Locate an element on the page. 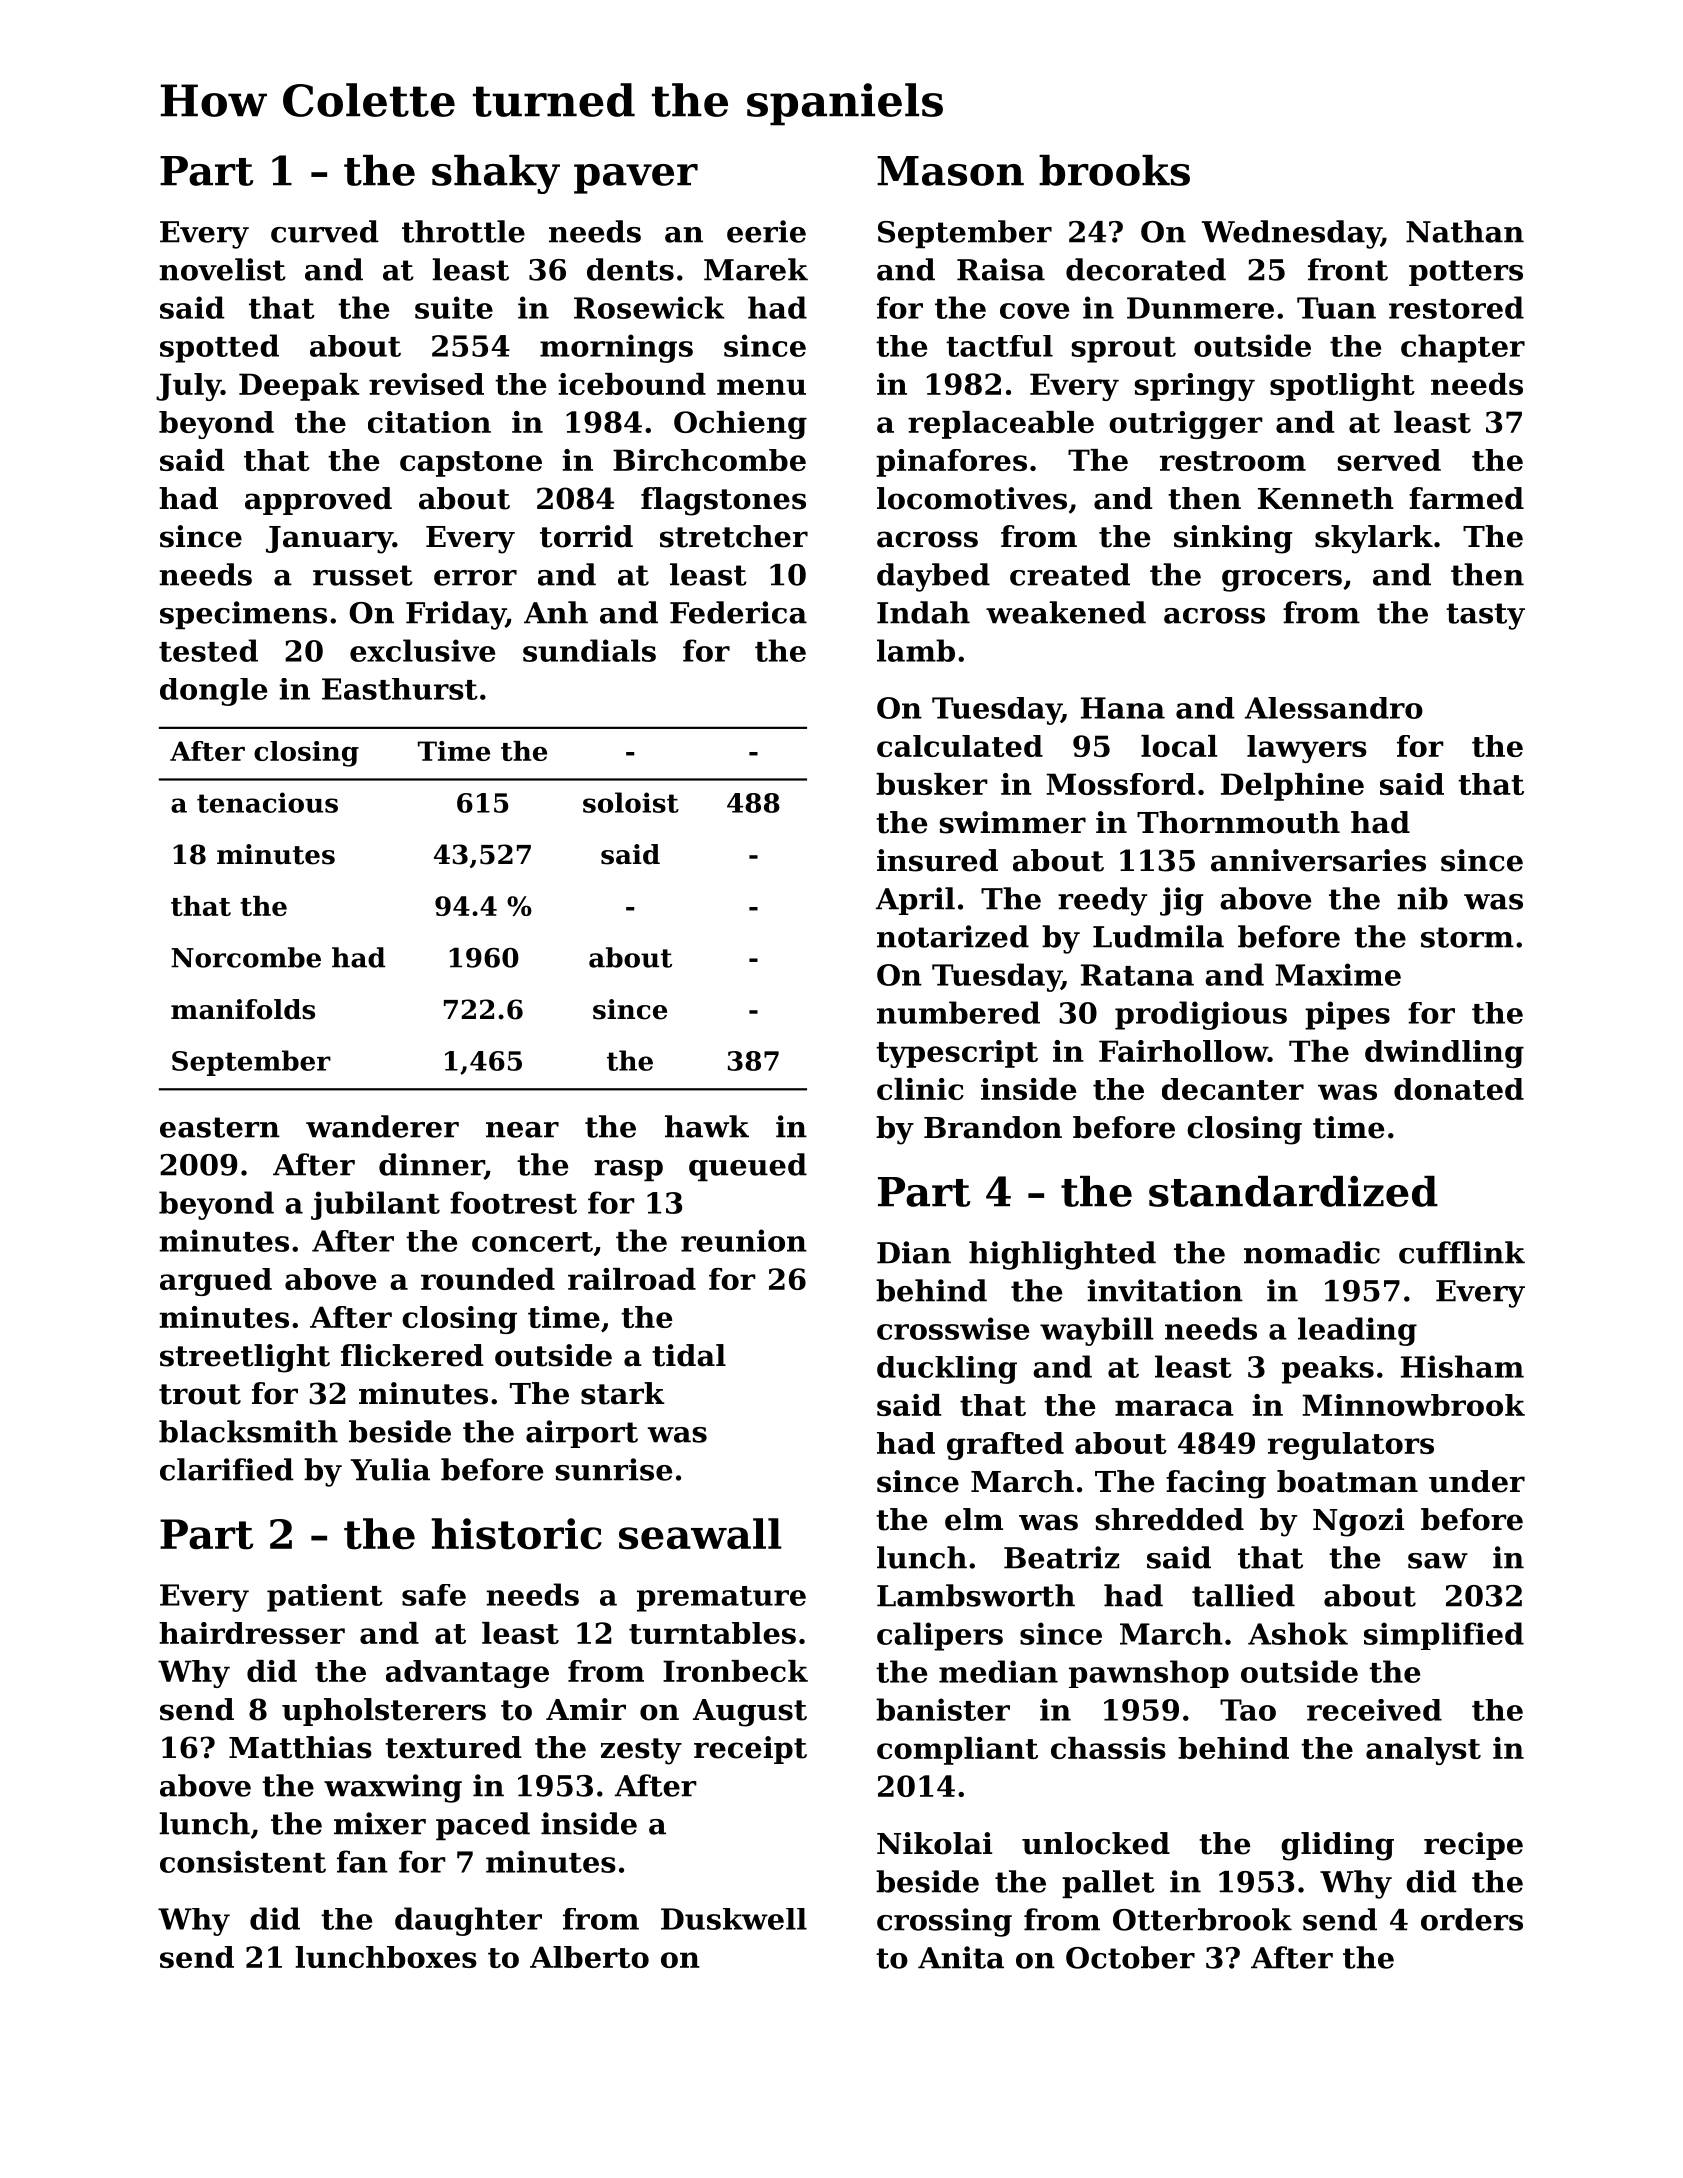  suite is located at coordinates (454, 307).
